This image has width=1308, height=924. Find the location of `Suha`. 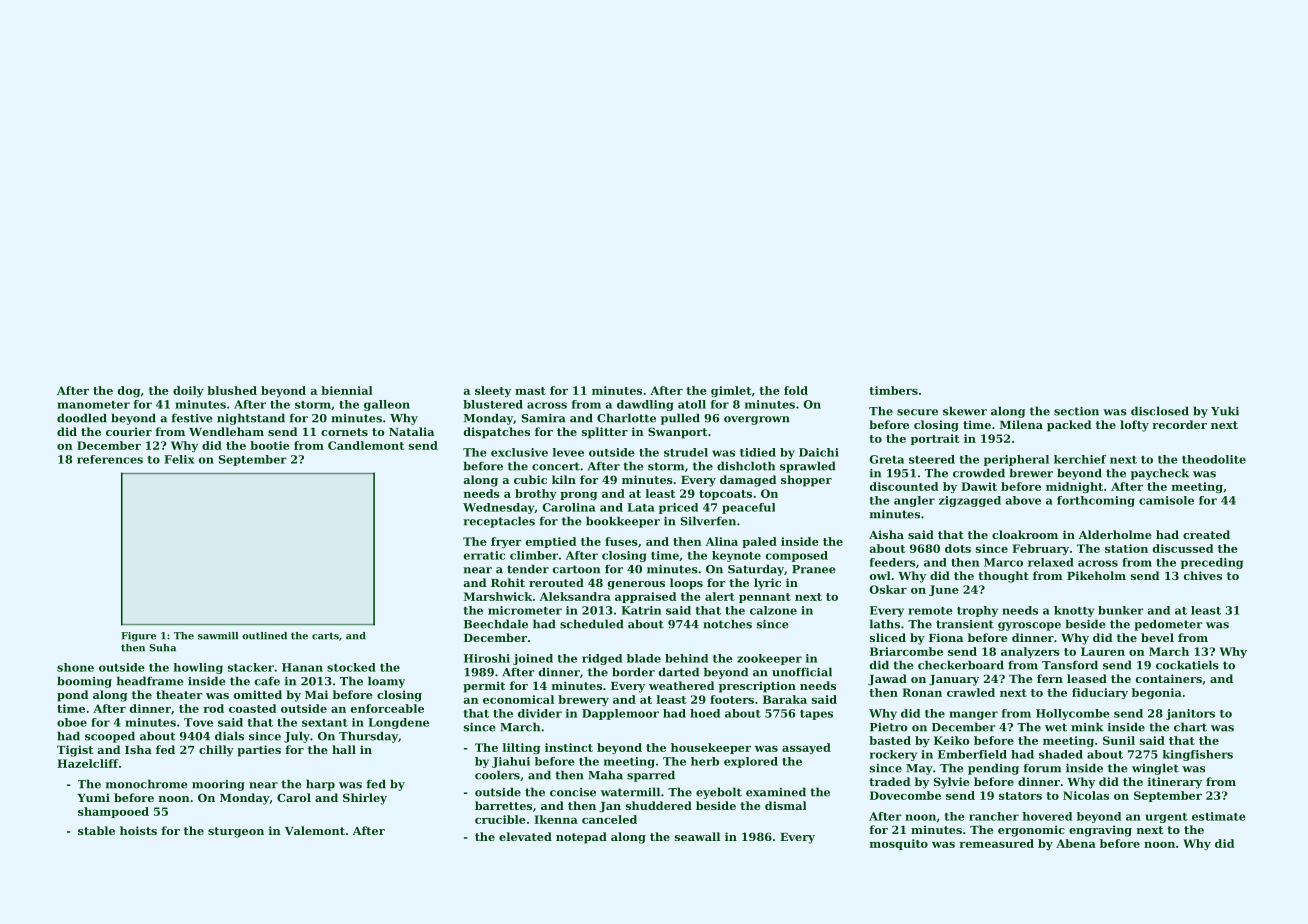

Suha is located at coordinates (162, 648).
